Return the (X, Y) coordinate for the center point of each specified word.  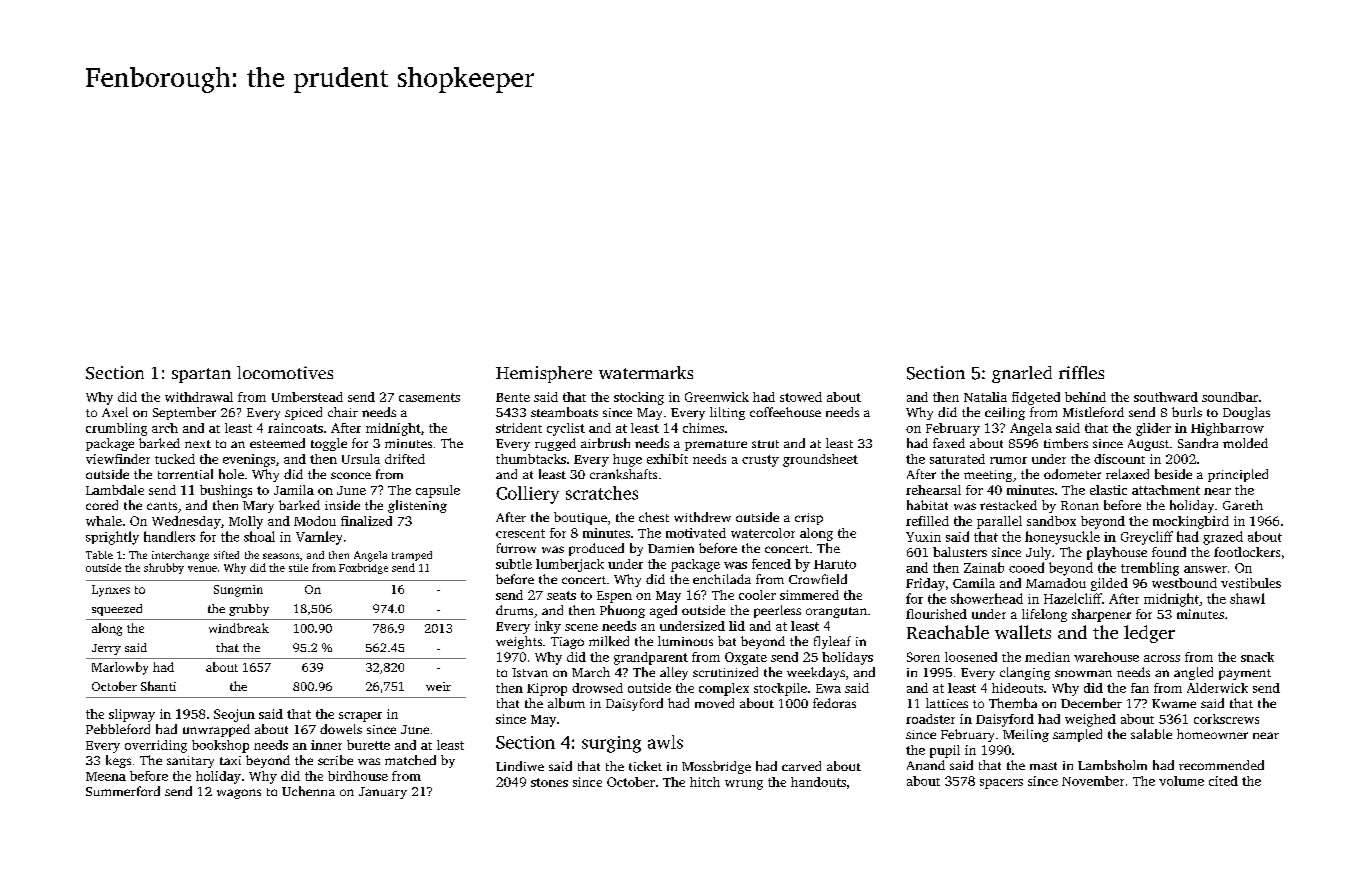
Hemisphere (544, 374)
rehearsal (933, 490)
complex (724, 689)
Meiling (1026, 735)
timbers (1066, 443)
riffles (1081, 372)
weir (438, 686)
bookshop (220, 746)
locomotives (285, 372)
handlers (169, 536)
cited (1223, 781)
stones (549, 782)
